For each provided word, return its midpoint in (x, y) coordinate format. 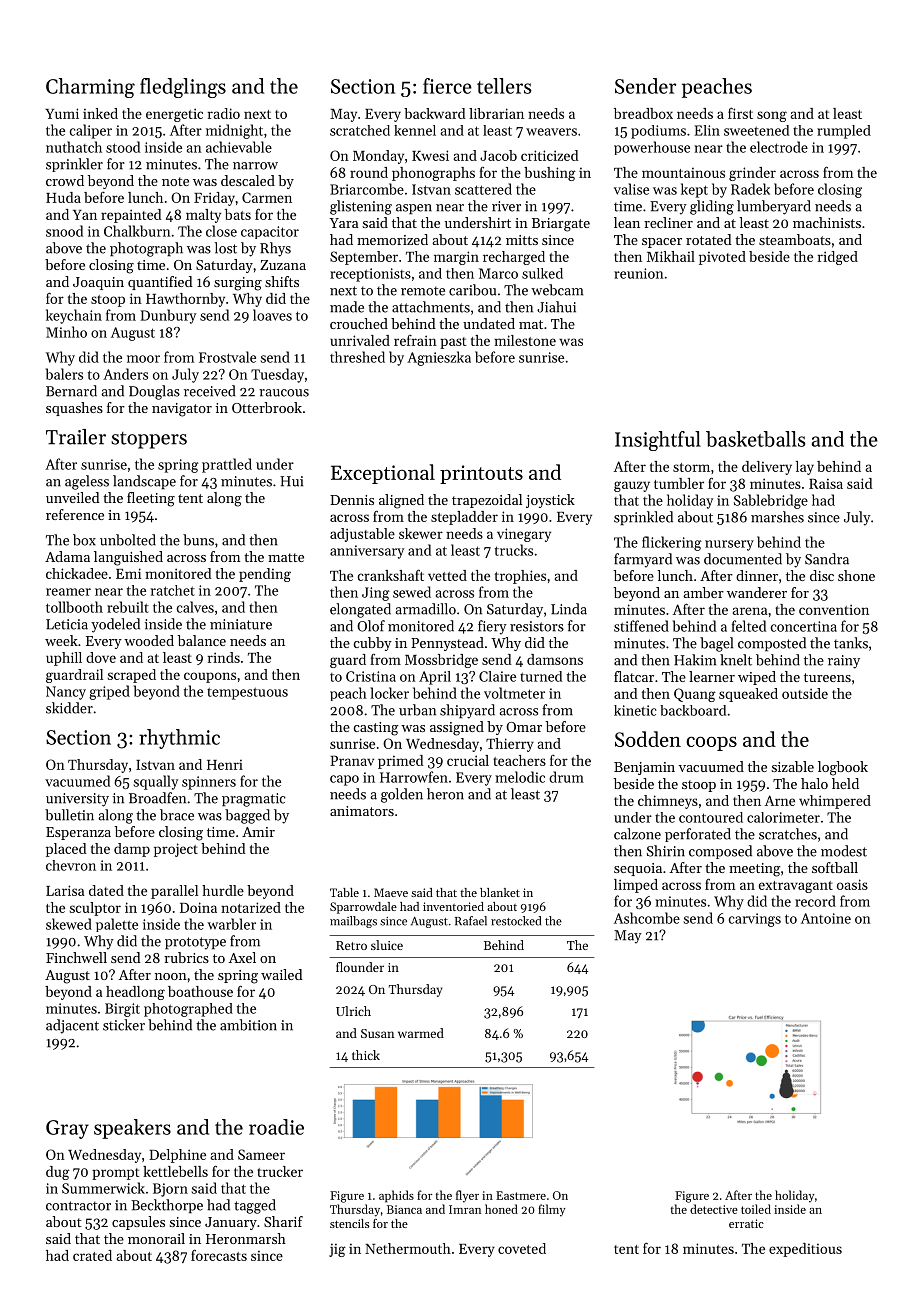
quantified (160, 283)
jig (337, 1250)
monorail (156, 1238)
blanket (500, 892)
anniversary (367, 552)
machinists (827, 222)
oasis (852, 884)
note (175, 181)
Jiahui (556, 307)
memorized (392, 239)
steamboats (795, 239)
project (176, 850)
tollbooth (74, 607)
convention (834, 609)
